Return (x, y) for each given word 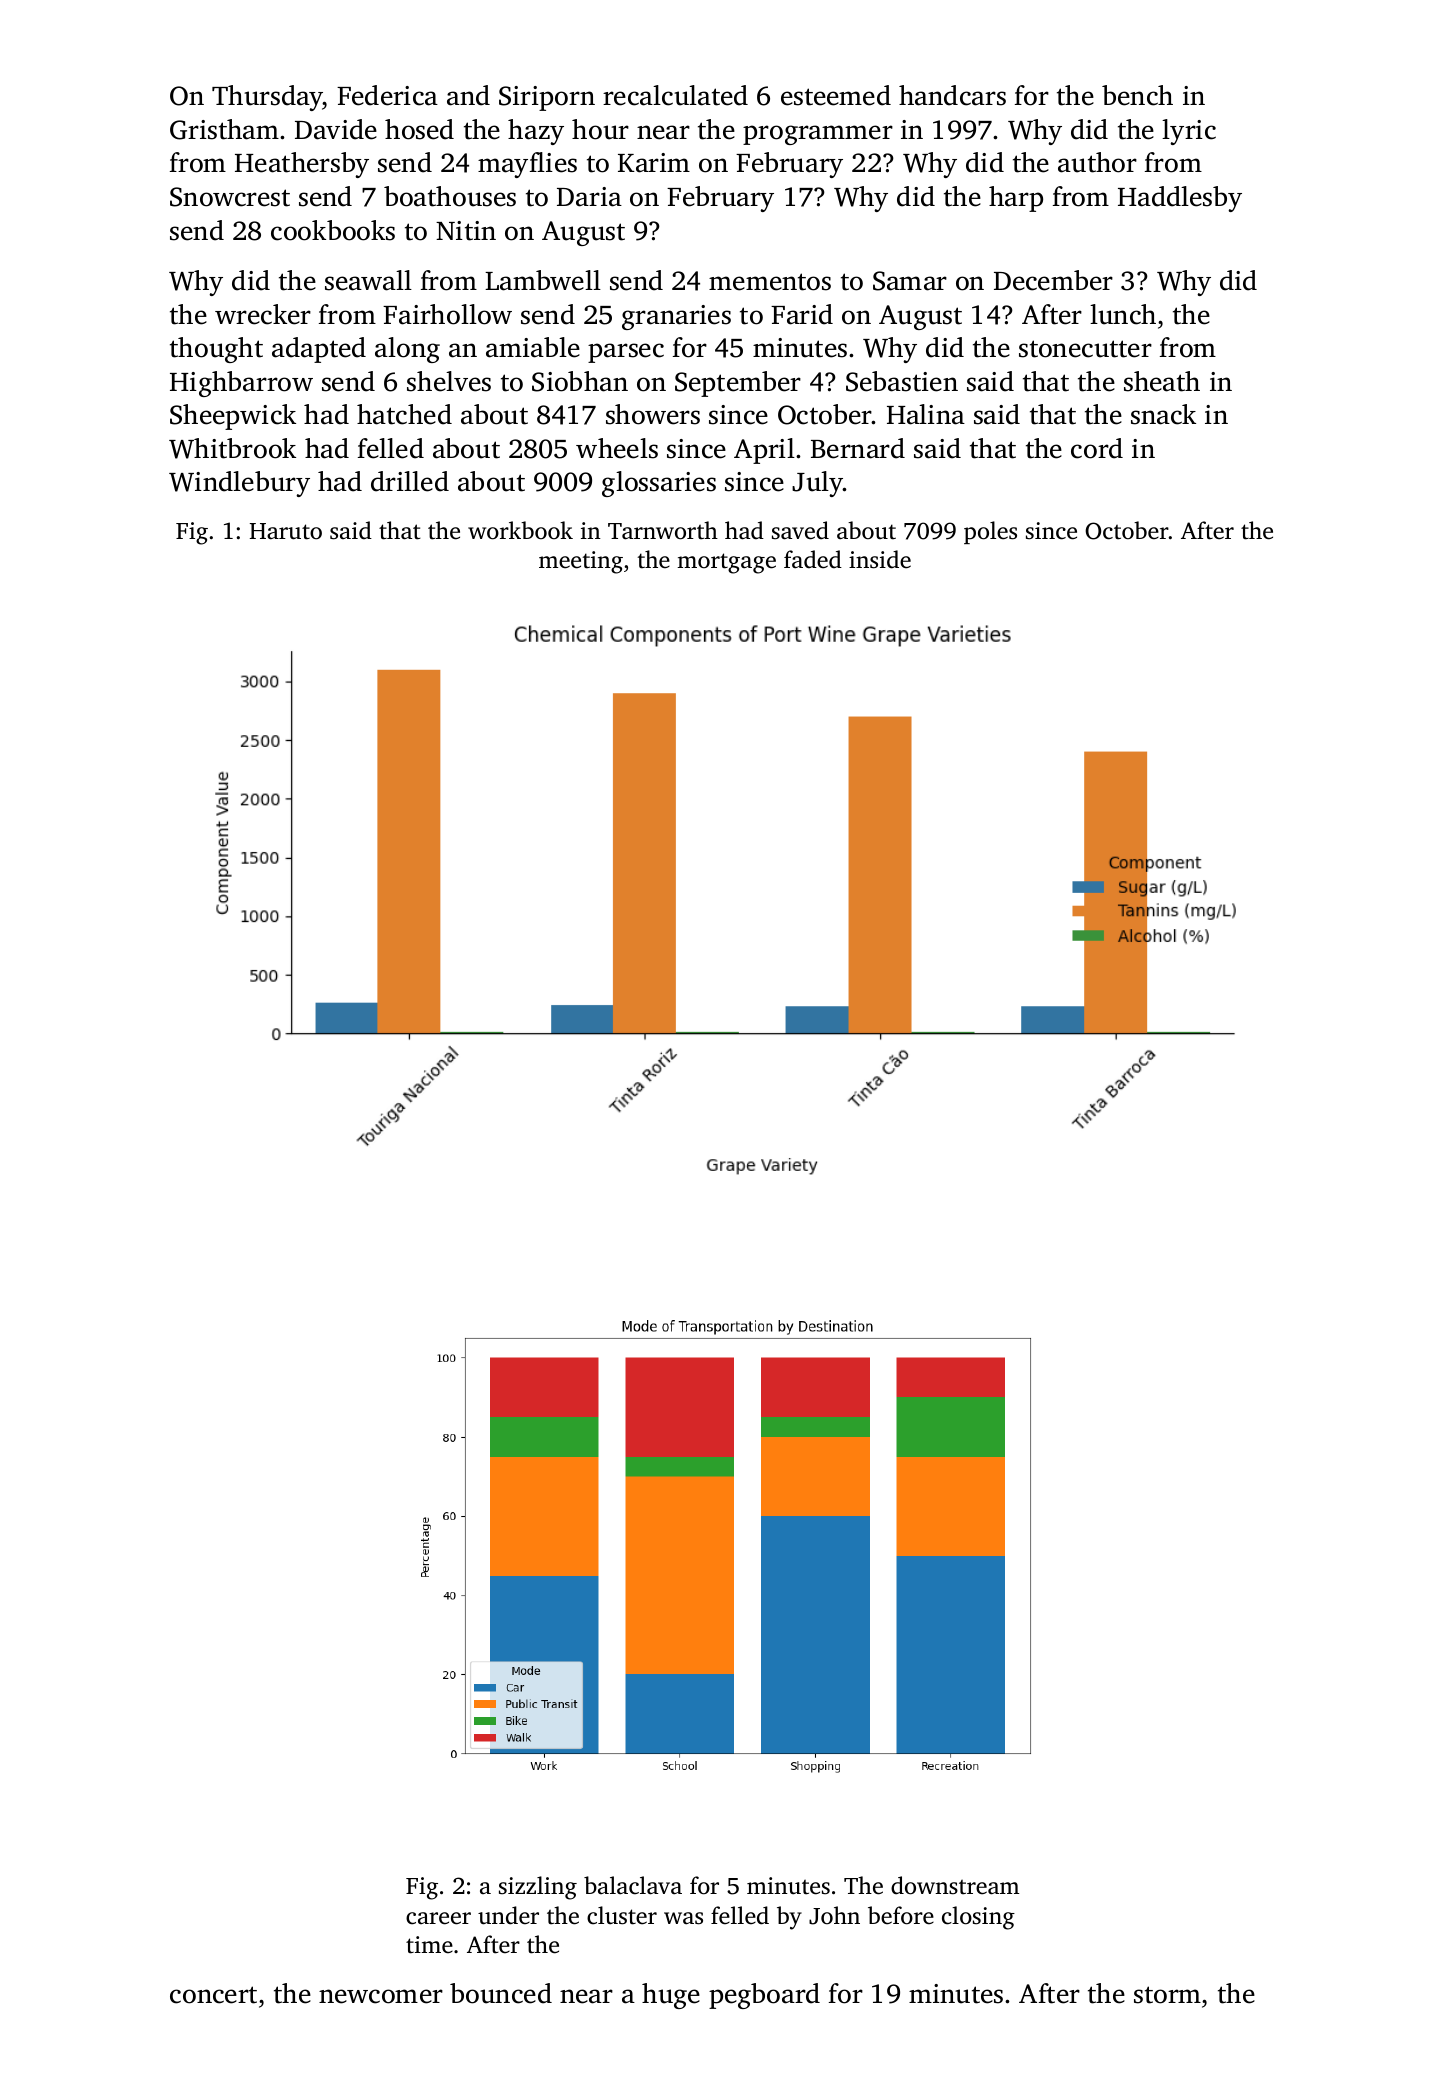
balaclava (633, 1885)
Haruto (286, 531)
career (438, 1918)
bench (1137, 95)
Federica (387, 95)
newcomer (381, 1996)
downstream (955, 1885)
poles (990, 532)
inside (880, 559)
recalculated (675, 95)
